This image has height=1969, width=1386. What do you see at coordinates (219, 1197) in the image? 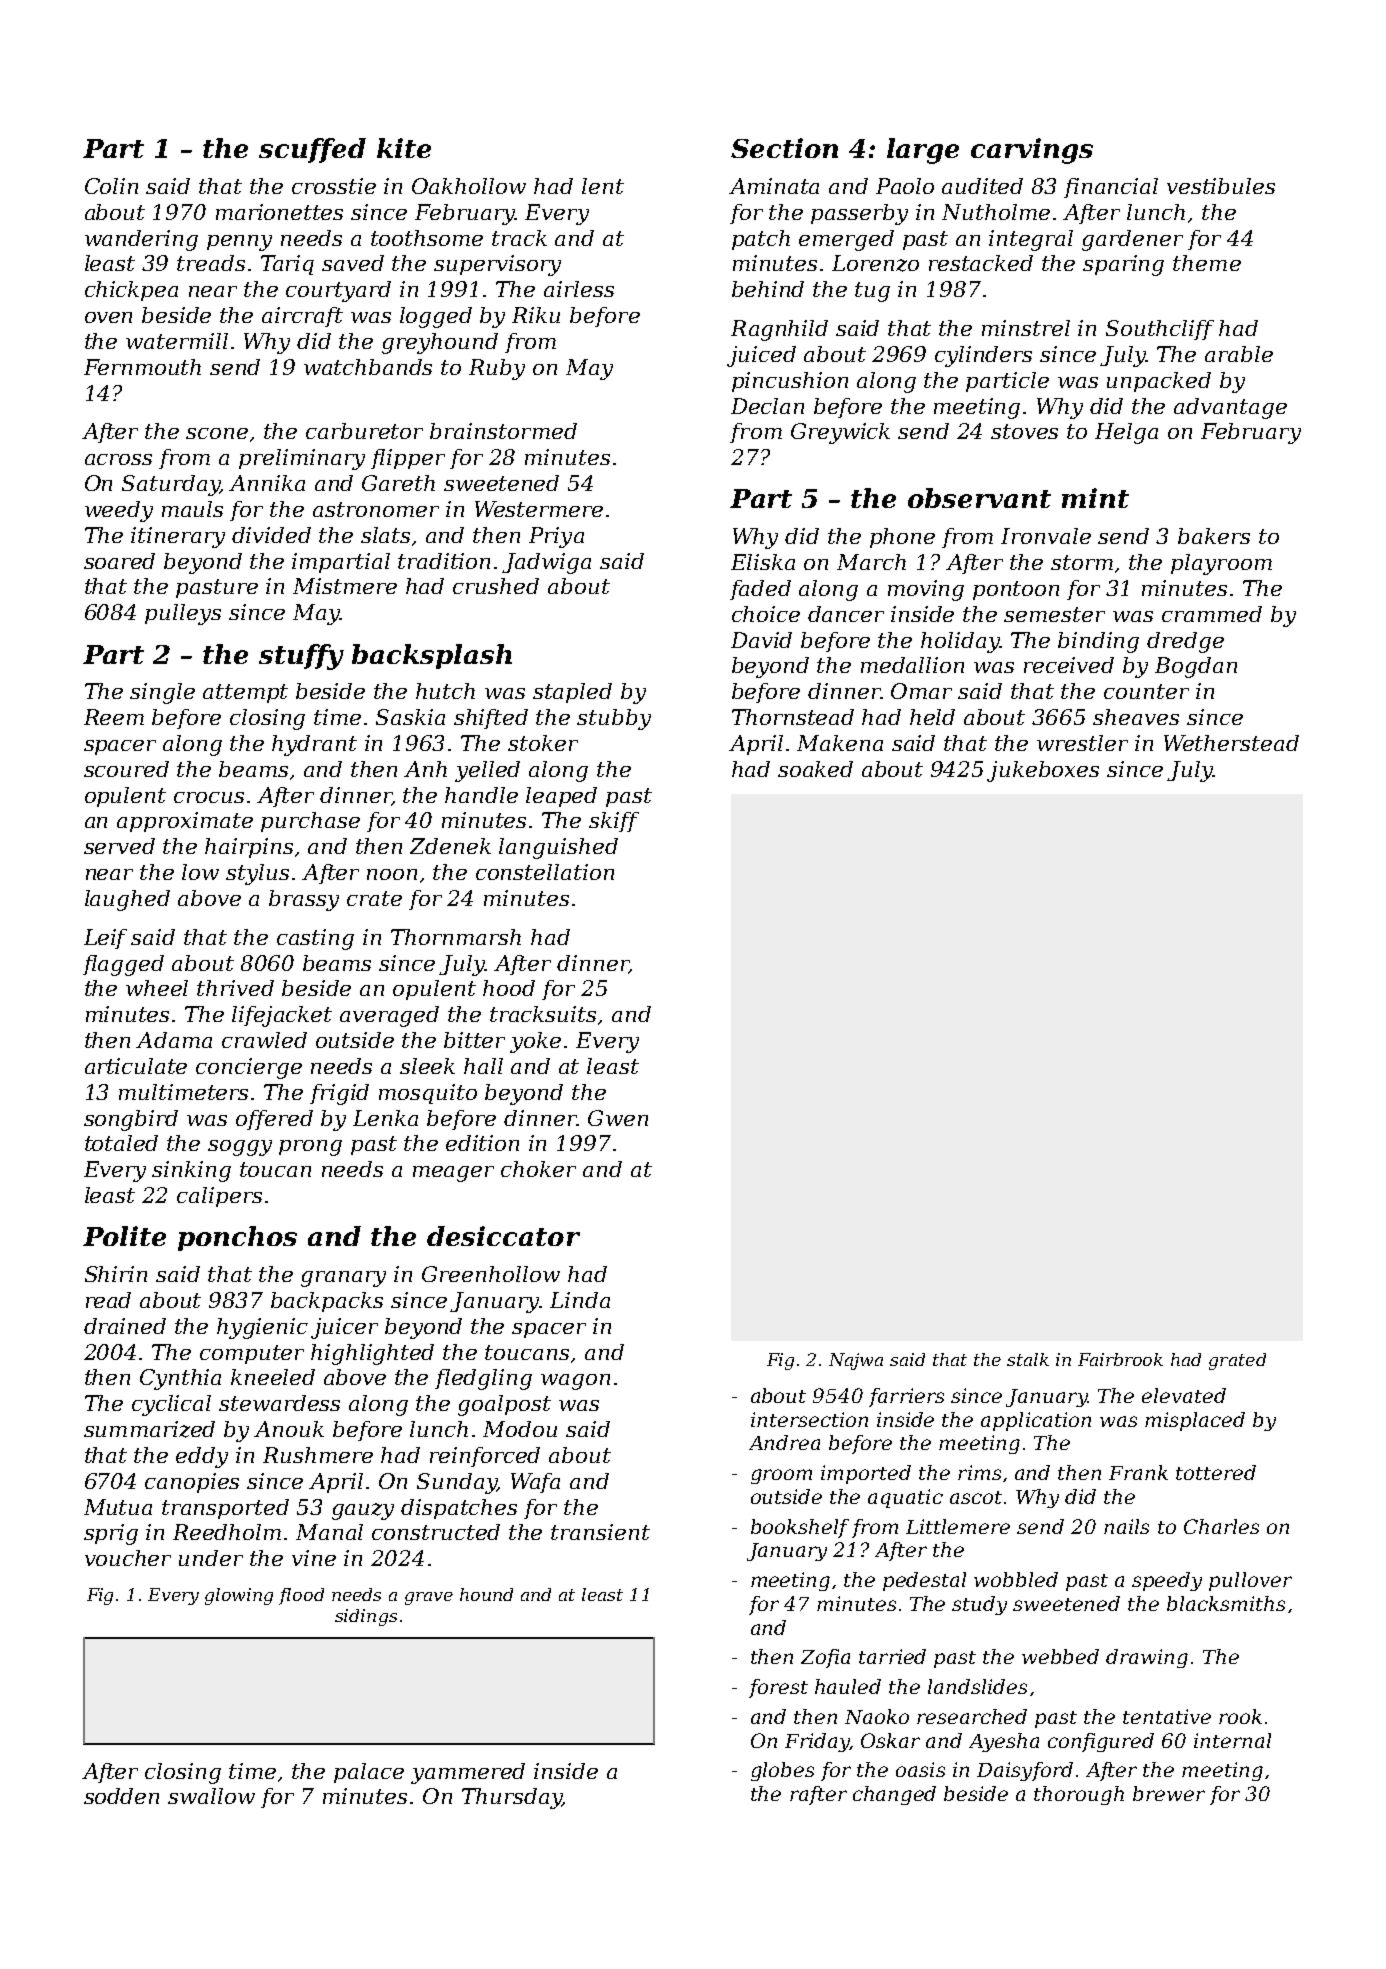
I see `calipers` at bounding box center [219, 1197].
